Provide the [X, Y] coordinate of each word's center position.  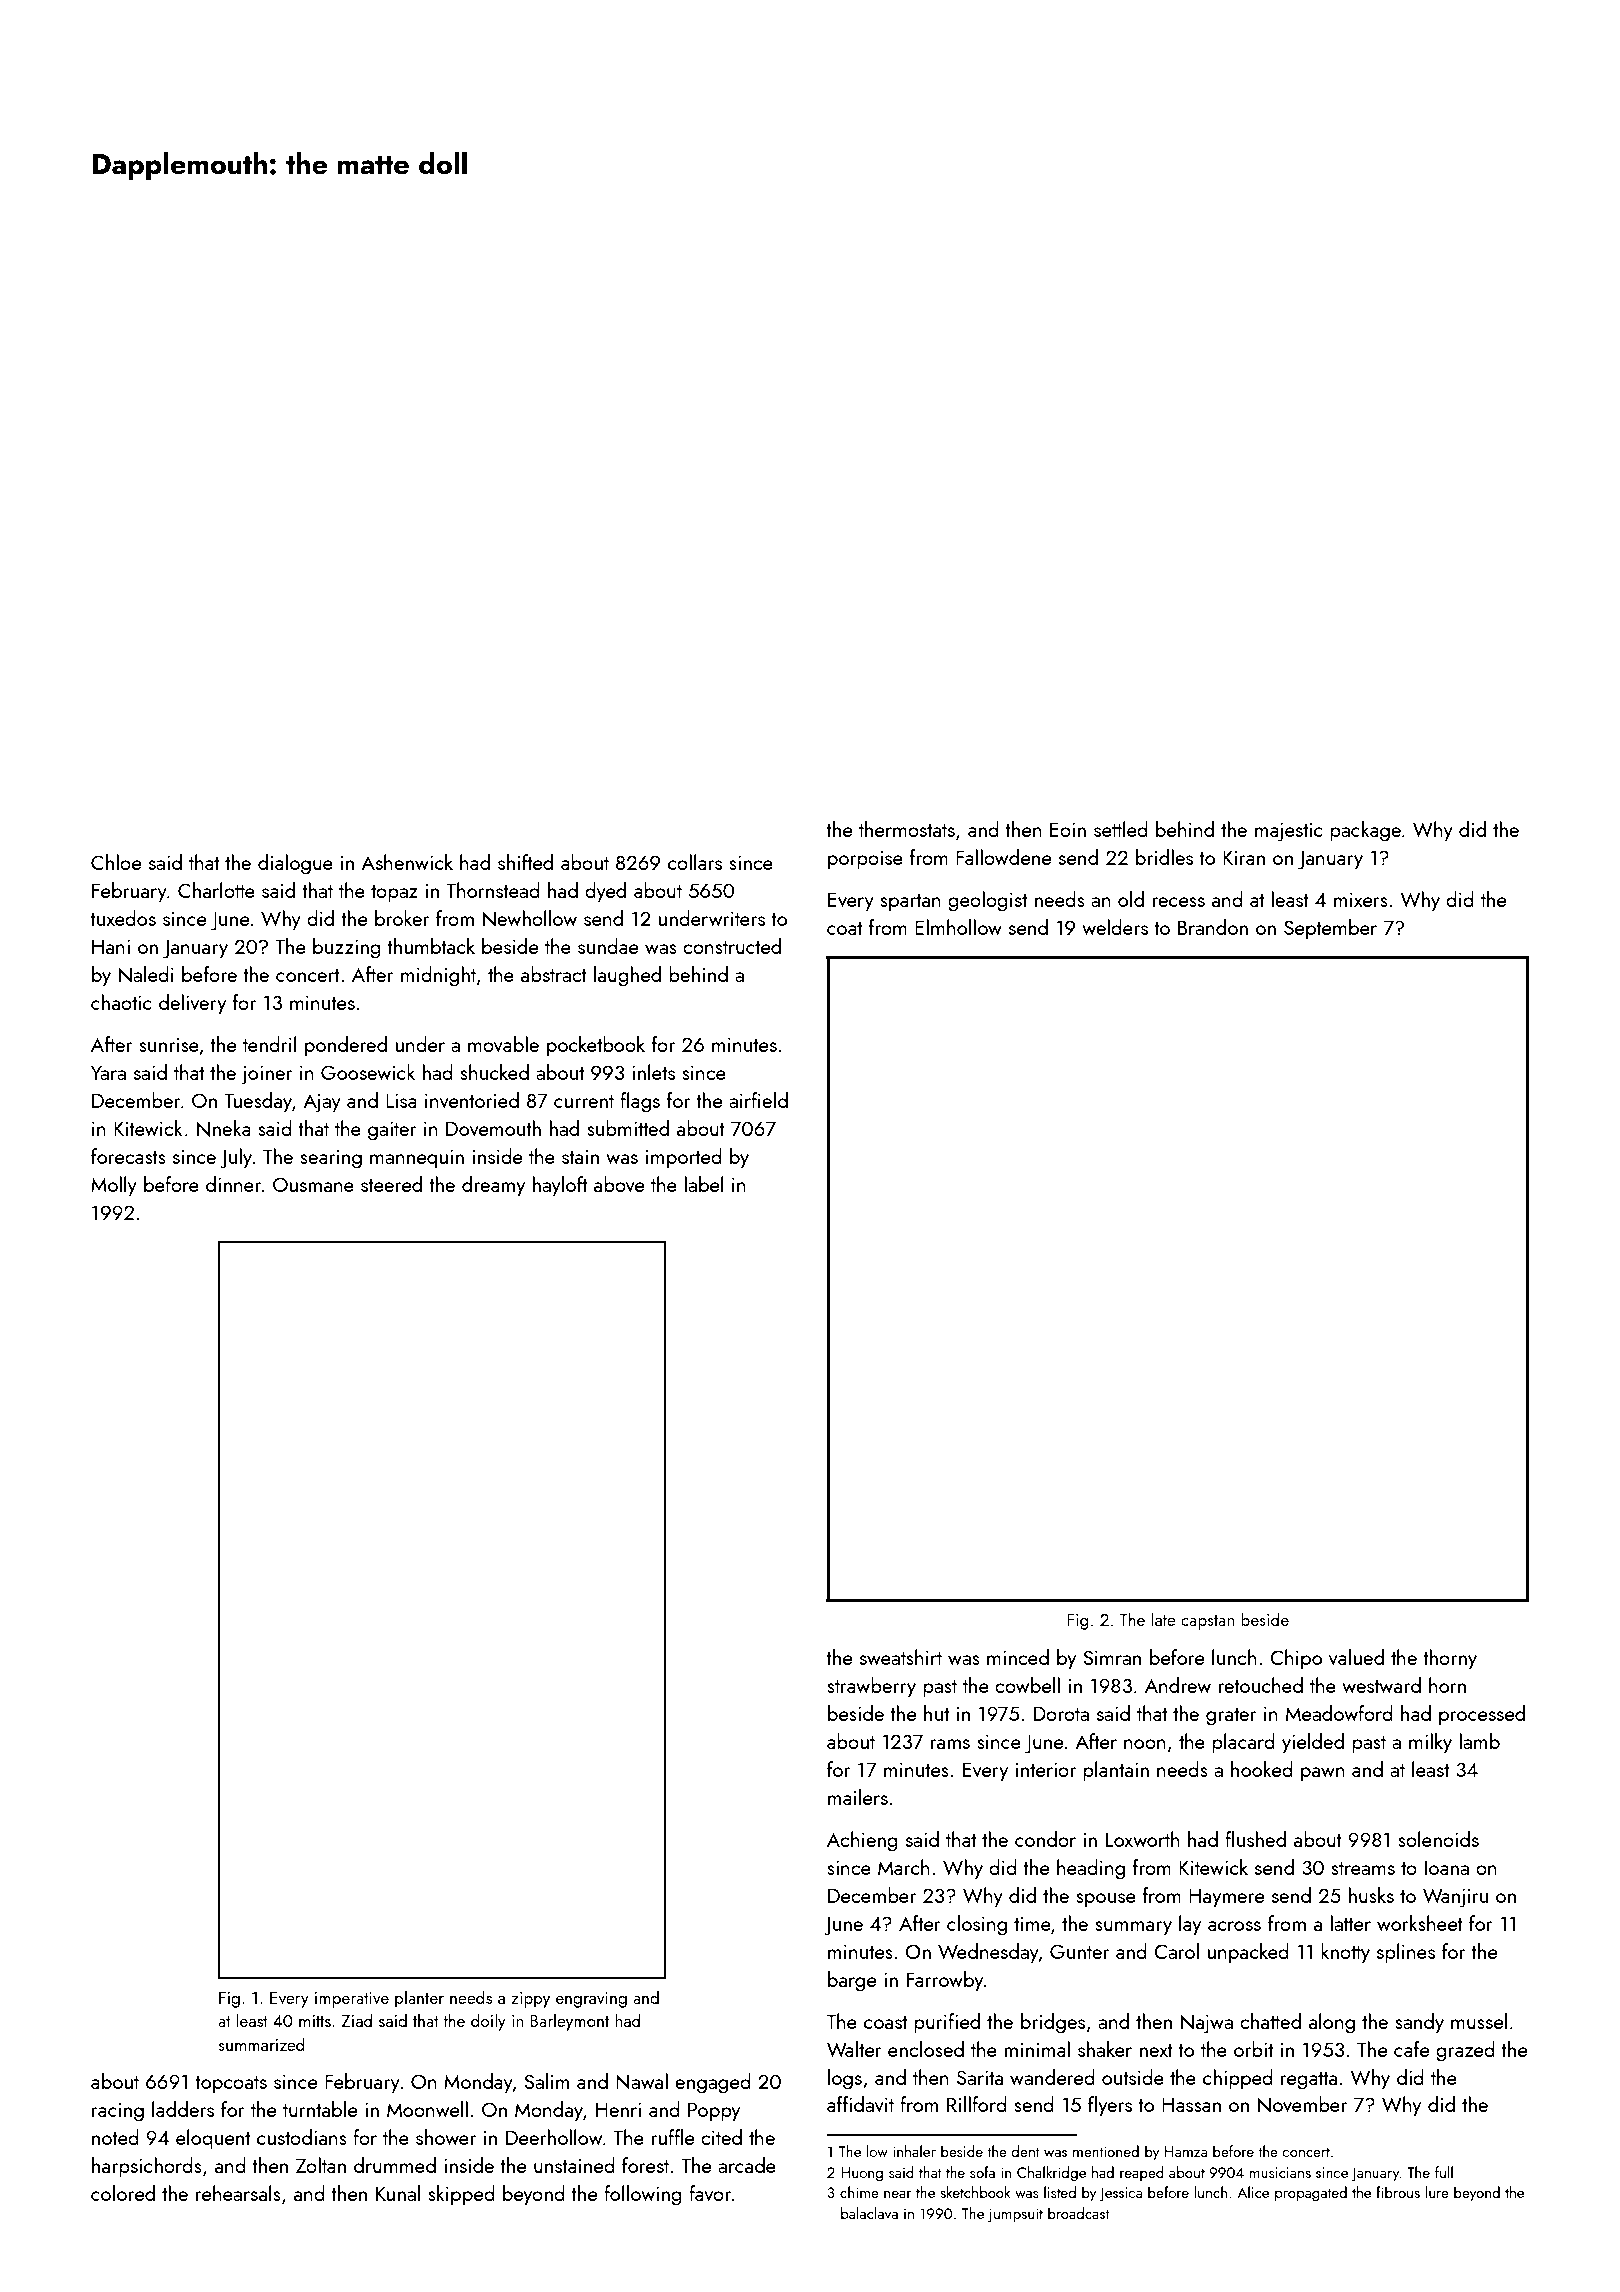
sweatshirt [901, 1657]
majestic [1288, 832]
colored [123, 2193]
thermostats [907, 829]
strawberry [871, 1687]
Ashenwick [407, 862]
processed [1482, 1715]
